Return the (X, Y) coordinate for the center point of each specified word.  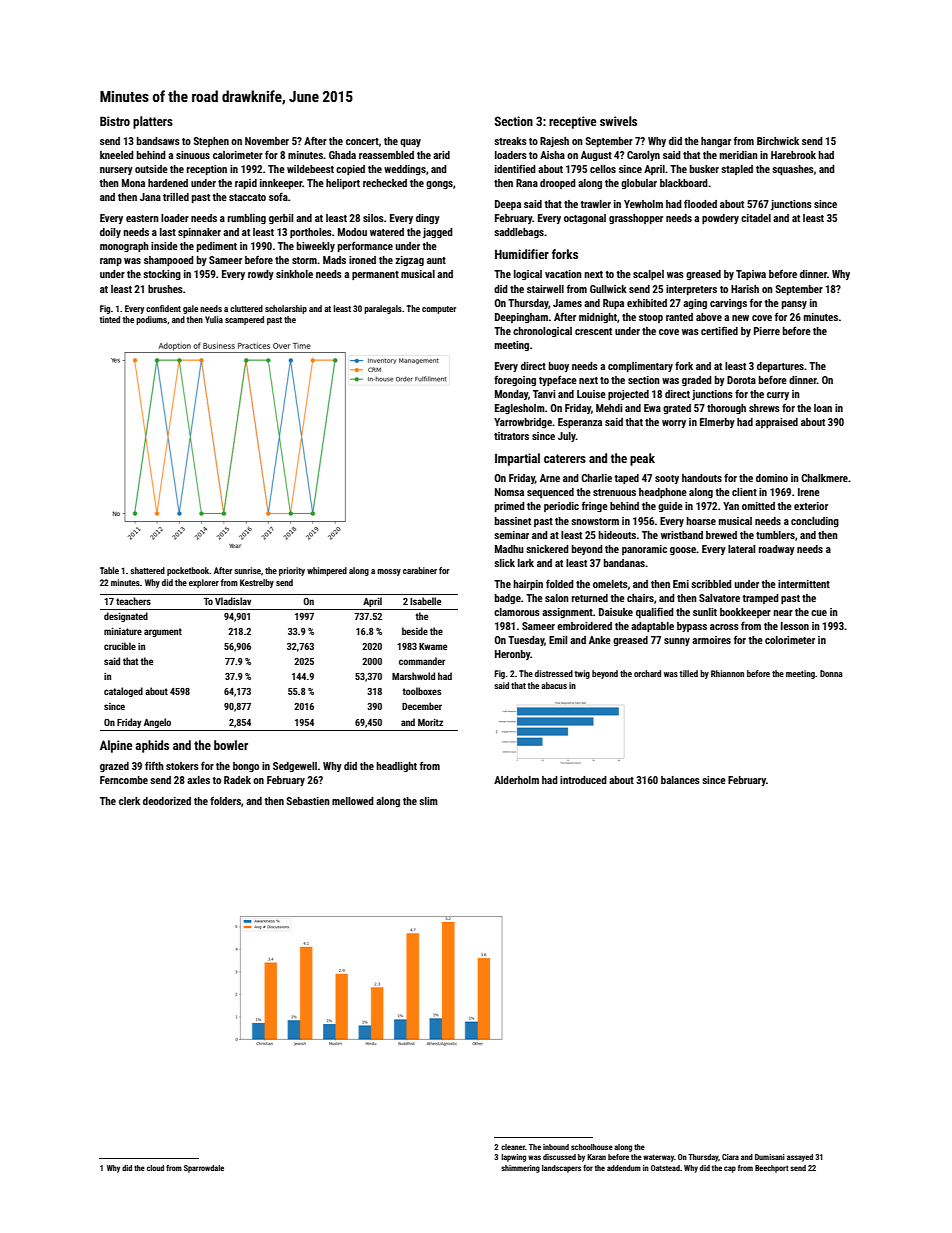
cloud (155, 1168)
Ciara (730, 1157)
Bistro (115, 121)
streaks (510, 141)
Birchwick (778, 141)
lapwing (513, 1158)
